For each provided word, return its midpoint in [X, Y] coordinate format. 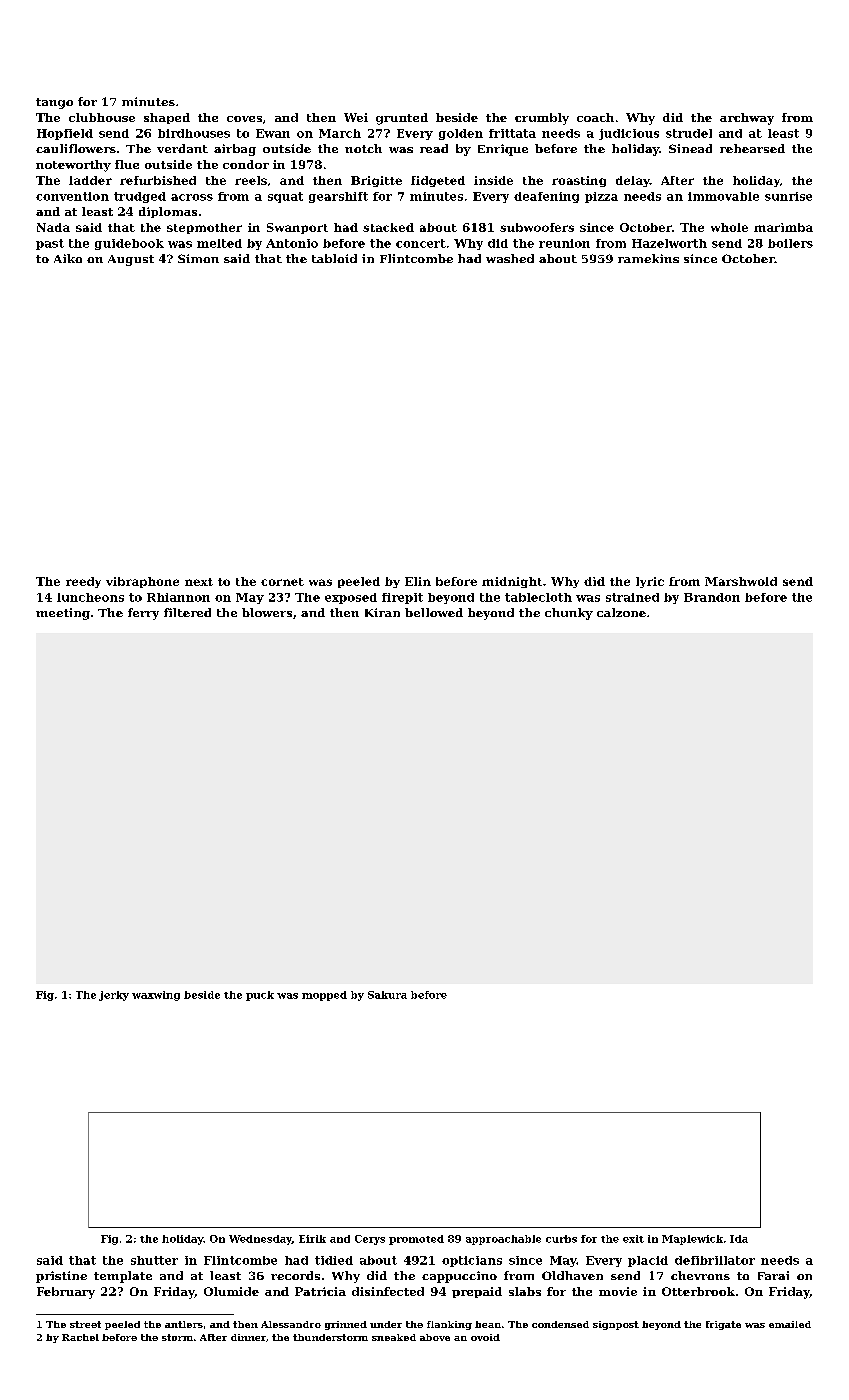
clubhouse [102, 117]
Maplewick [692, 1240]
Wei [356, 117]
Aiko [68, 258]
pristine [61, 1277]
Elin [418, 581]
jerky [114, 996]
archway [747, 119]
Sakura [387, 995]
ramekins [648, 258]
